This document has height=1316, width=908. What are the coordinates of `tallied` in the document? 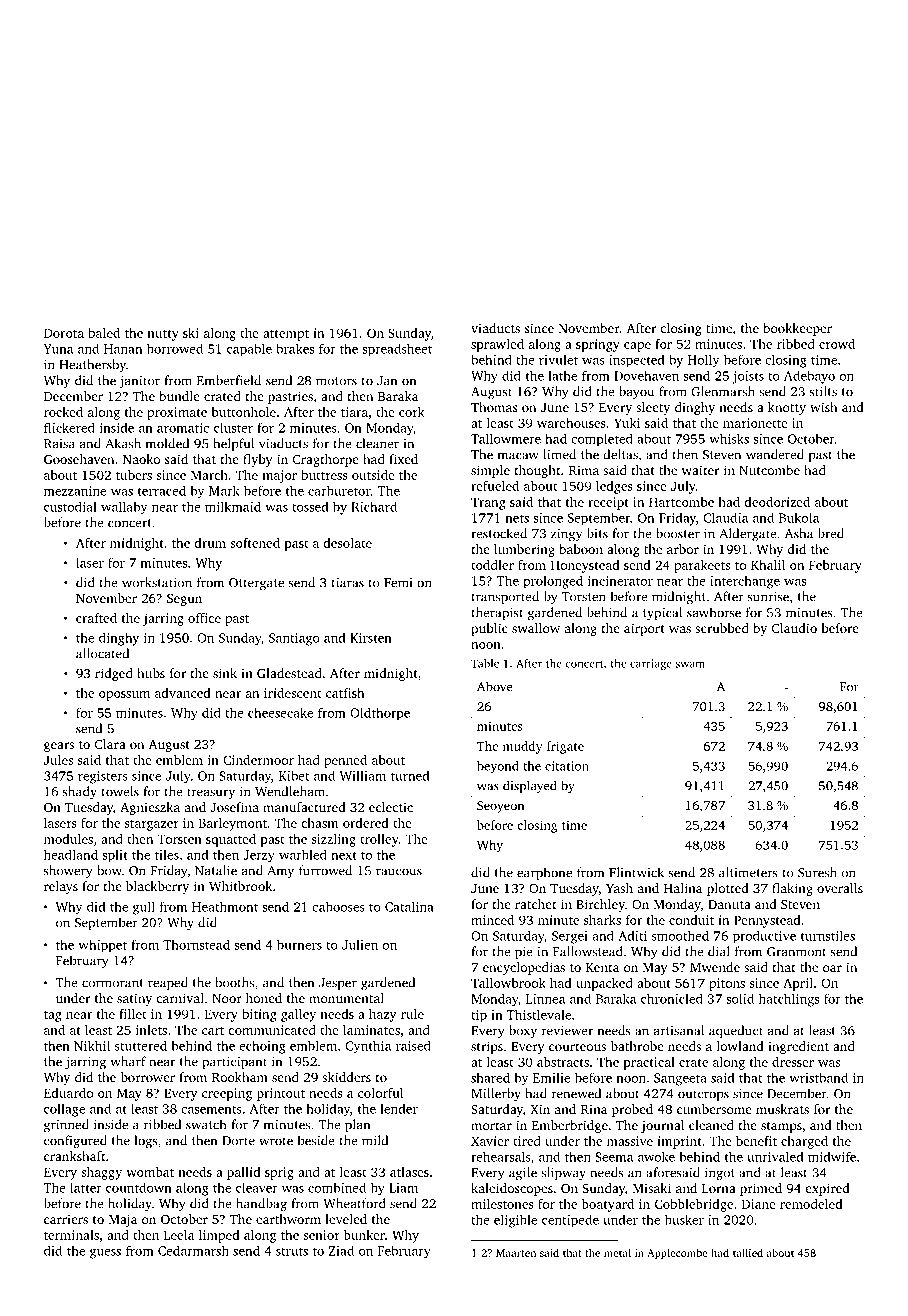 It's located at (748, 1252).
